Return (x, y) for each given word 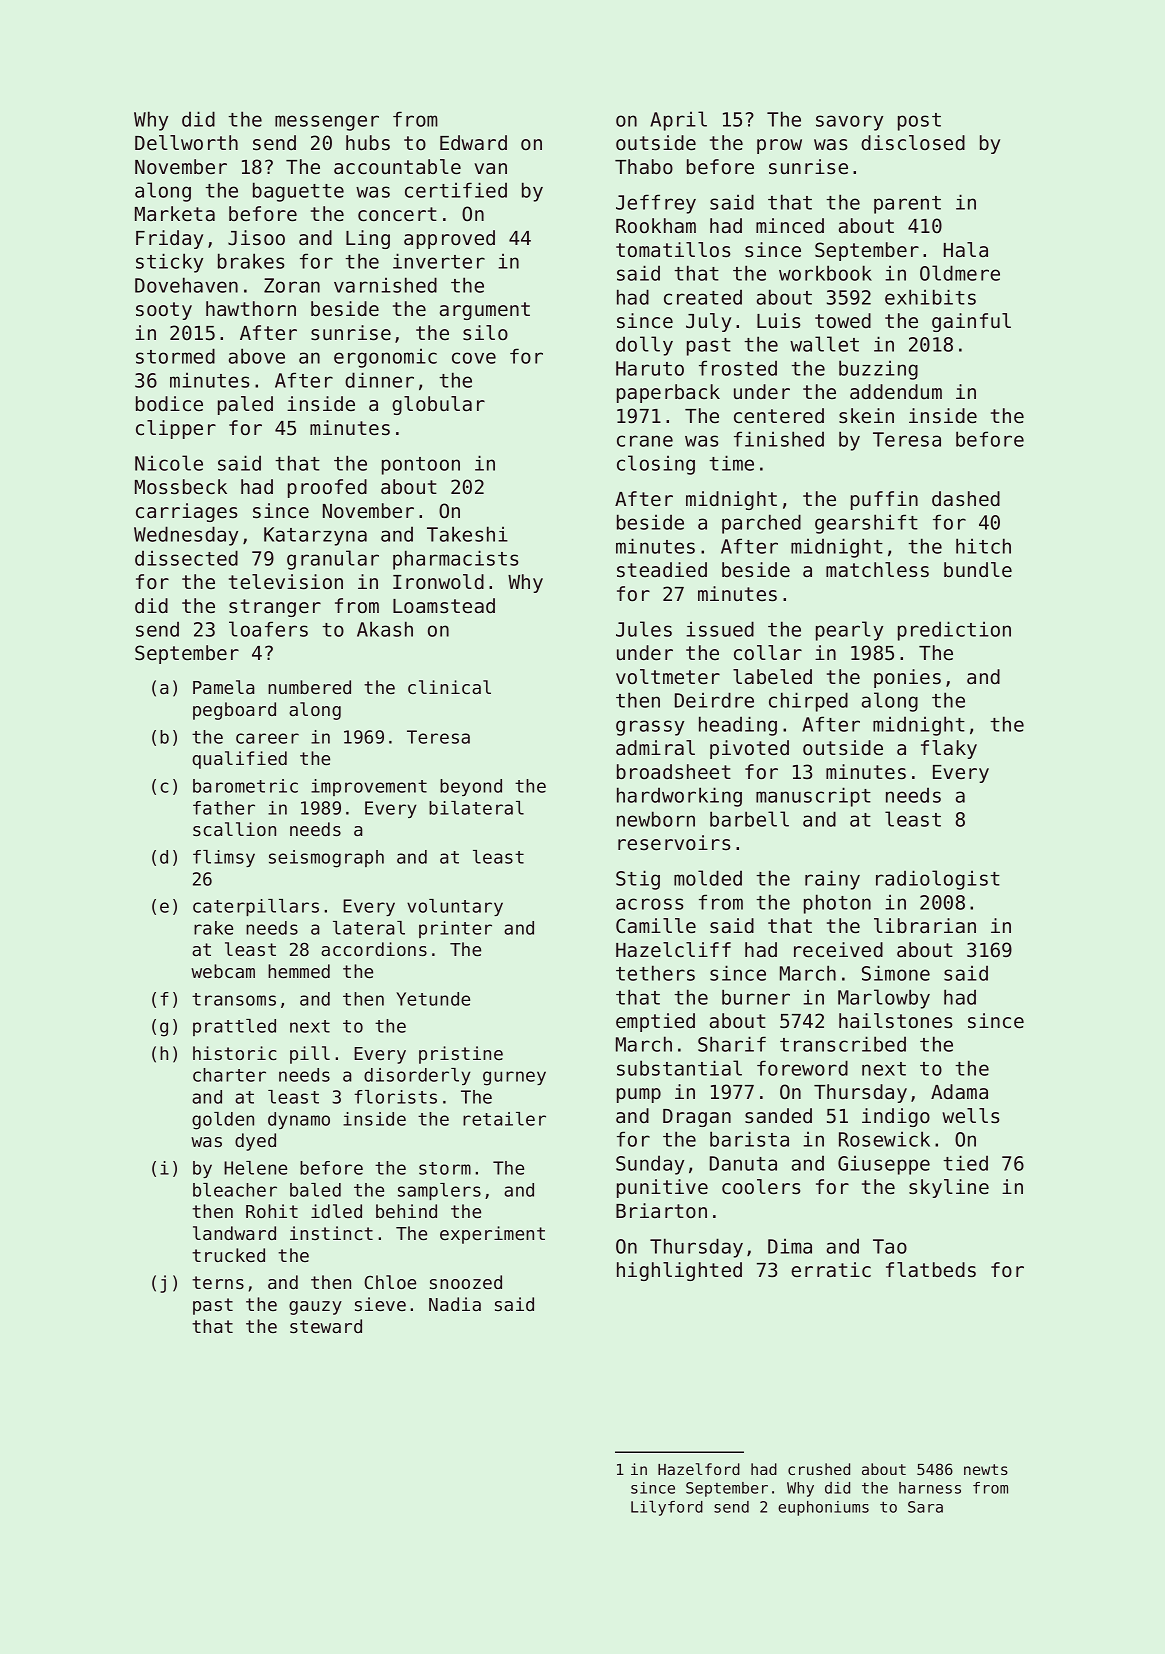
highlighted (679, 1271)
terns (218, 1282)
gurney (514, 1078)
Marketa (175, 214)
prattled (234, 1027)
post (919, 122)
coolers (761, 1187)
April (678, 121)
